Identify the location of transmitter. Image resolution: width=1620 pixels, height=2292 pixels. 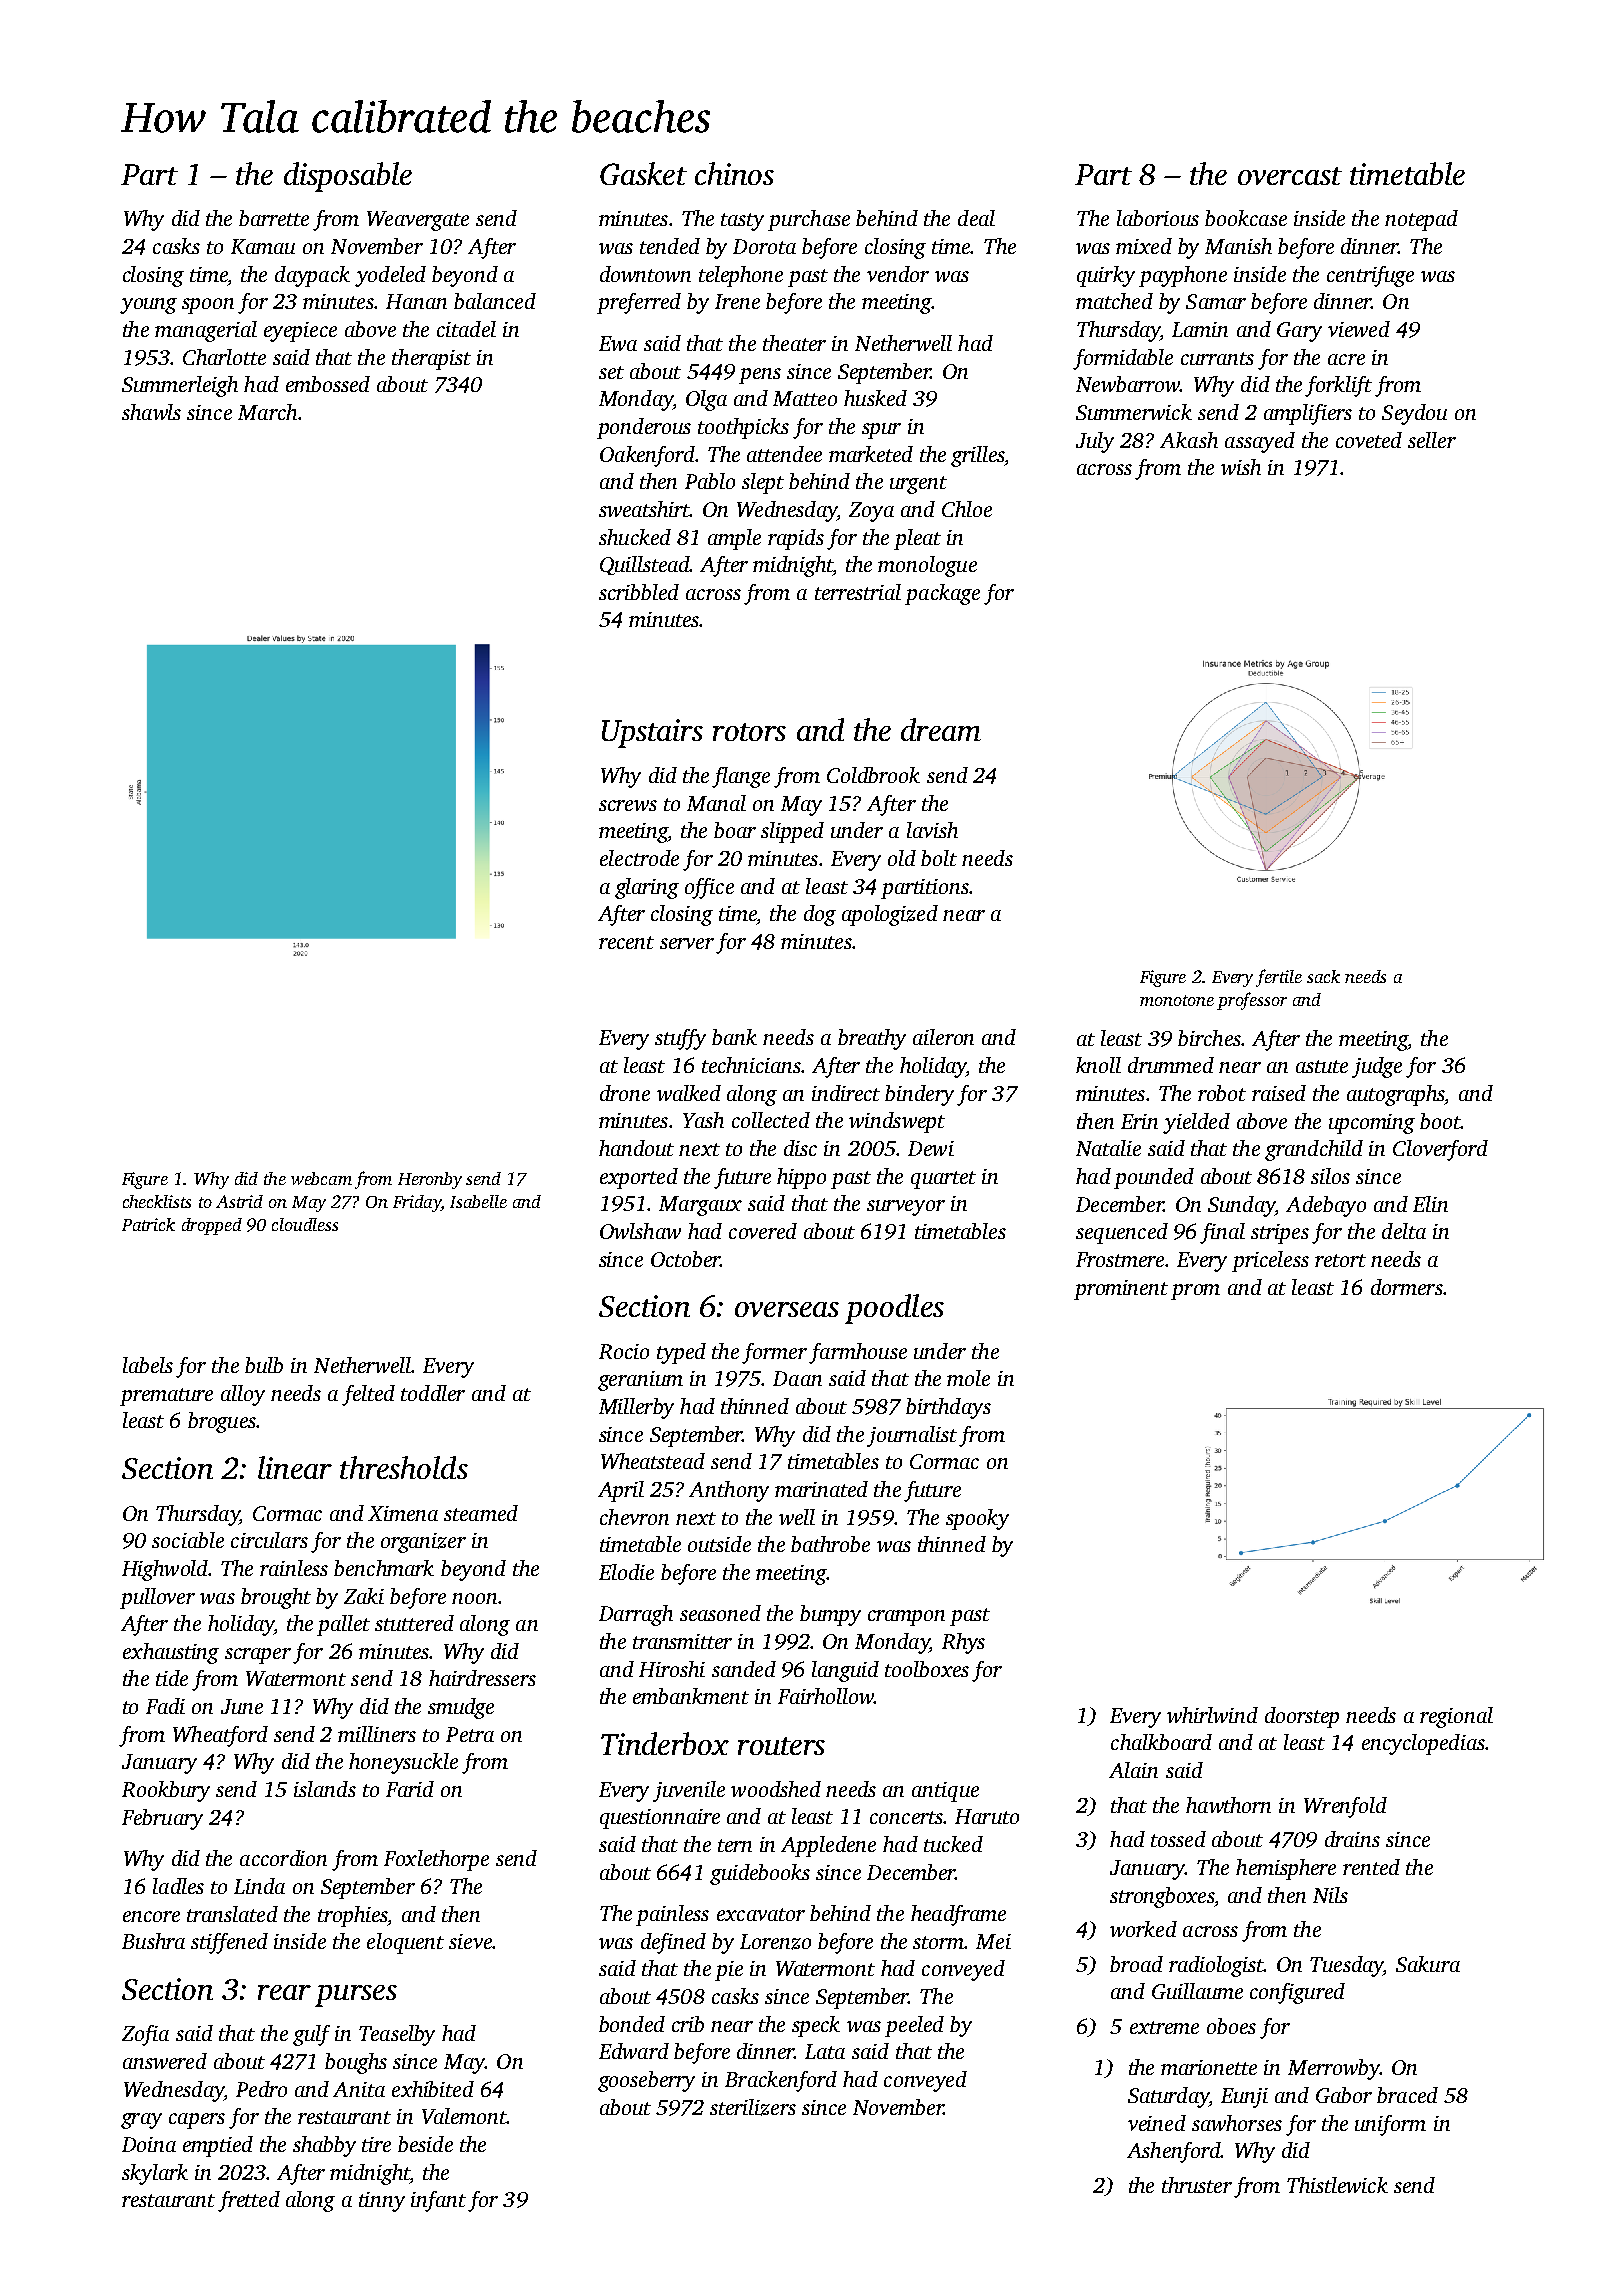
(682, 1641).
